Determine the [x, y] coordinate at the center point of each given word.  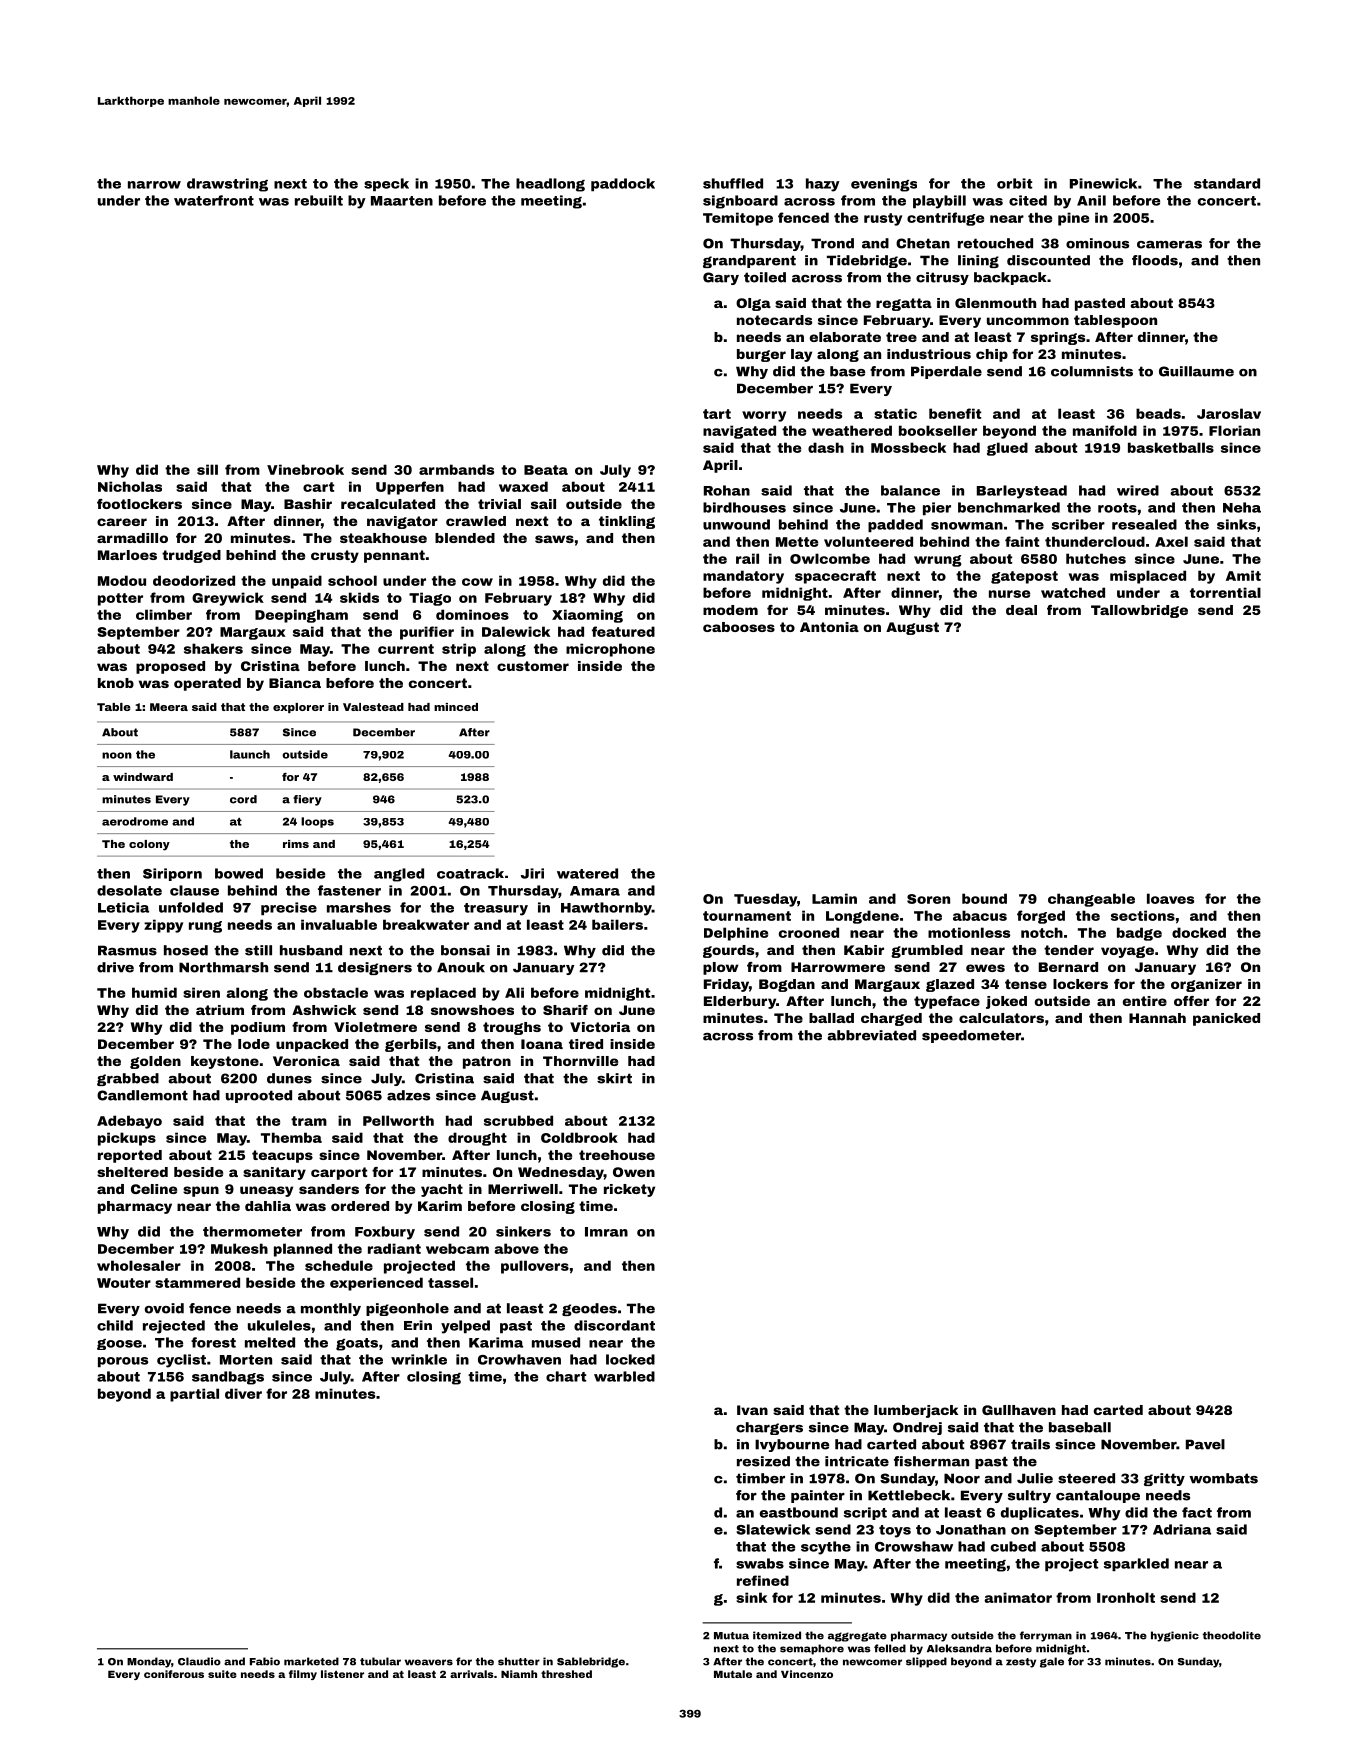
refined [763, 1580]
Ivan [752, 1410]
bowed [239, 873]
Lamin [834, 898]
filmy [303, 1675]
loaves [1170, 898]
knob [116, 683]
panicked [1226, 1019]
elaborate [845, 337]
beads [1158, 413]
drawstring [227, 185]
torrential [1225, 592]
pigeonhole [407, 1309]
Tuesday [765, 900]
